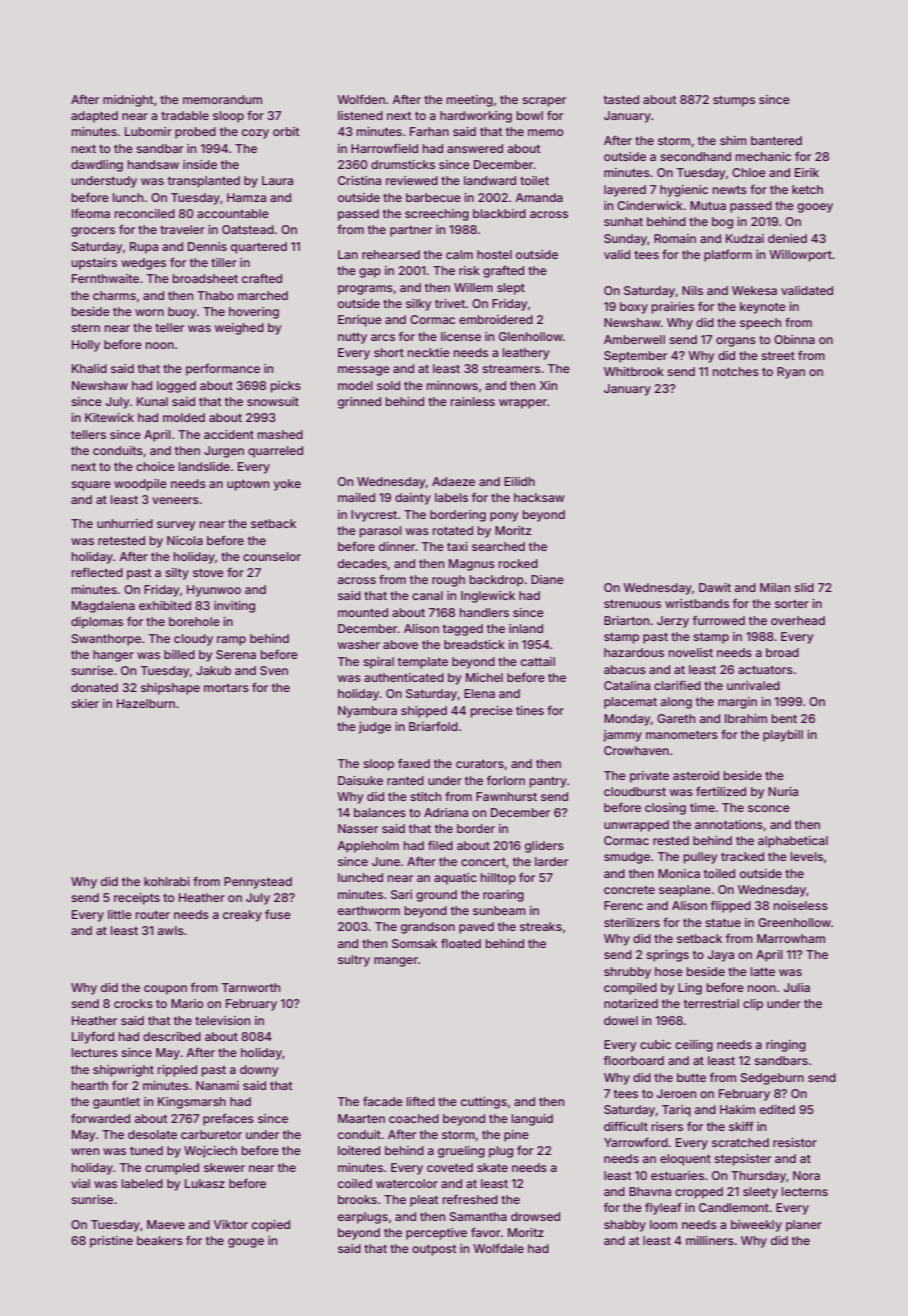  I want to click on short, so click(389, 352).
